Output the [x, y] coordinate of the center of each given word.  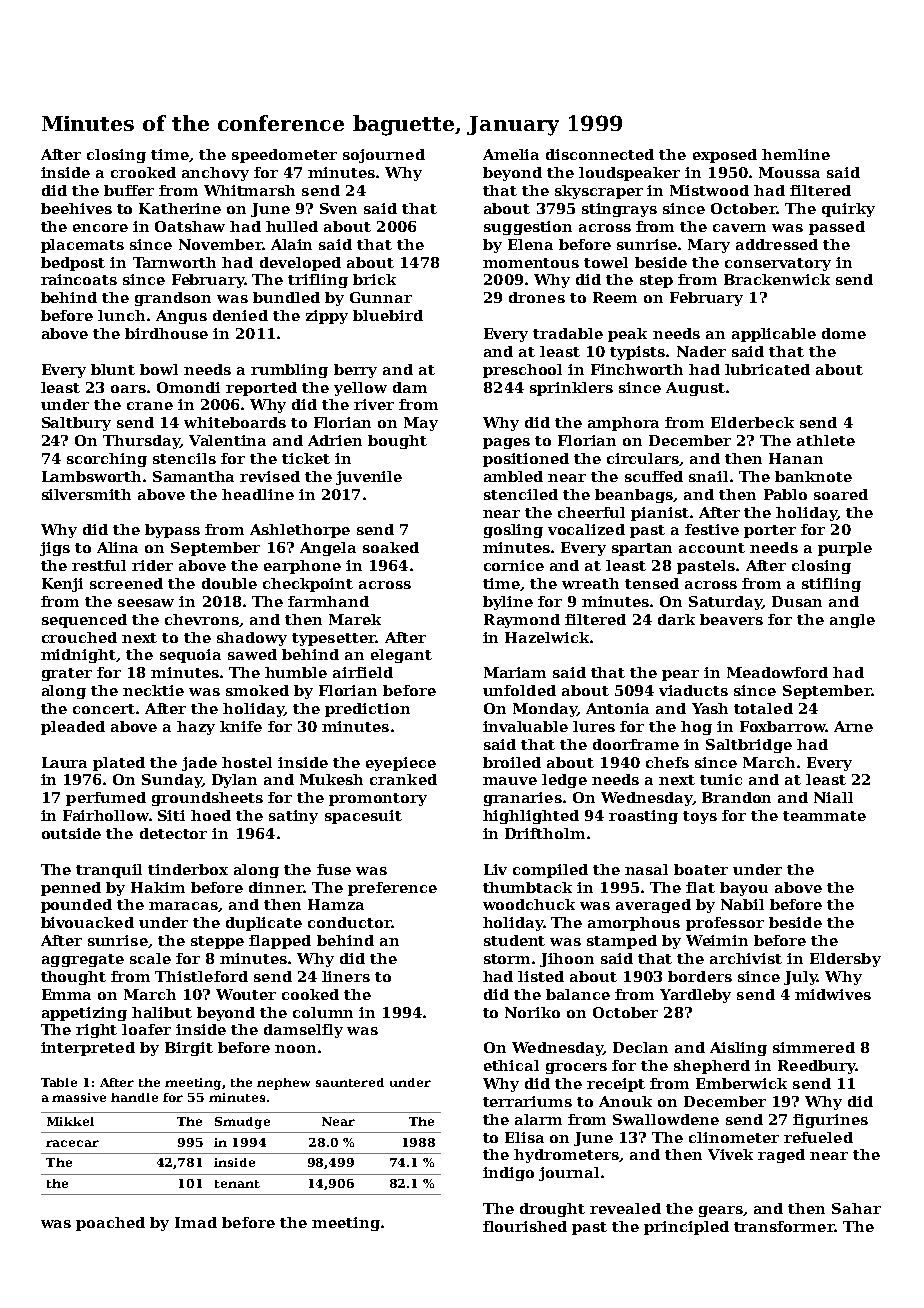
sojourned [384, 156]
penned [71, 889]
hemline [796, 154]
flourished [525, 1226]
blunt [113, 369]
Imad [196, 1222]
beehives [76, 208]
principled [686, 1228]
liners [346, 976]
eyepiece [401, 764]
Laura [64, 762]
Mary [709, 246]
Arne [853, 726]
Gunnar [381, 297]
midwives [833, 994]
